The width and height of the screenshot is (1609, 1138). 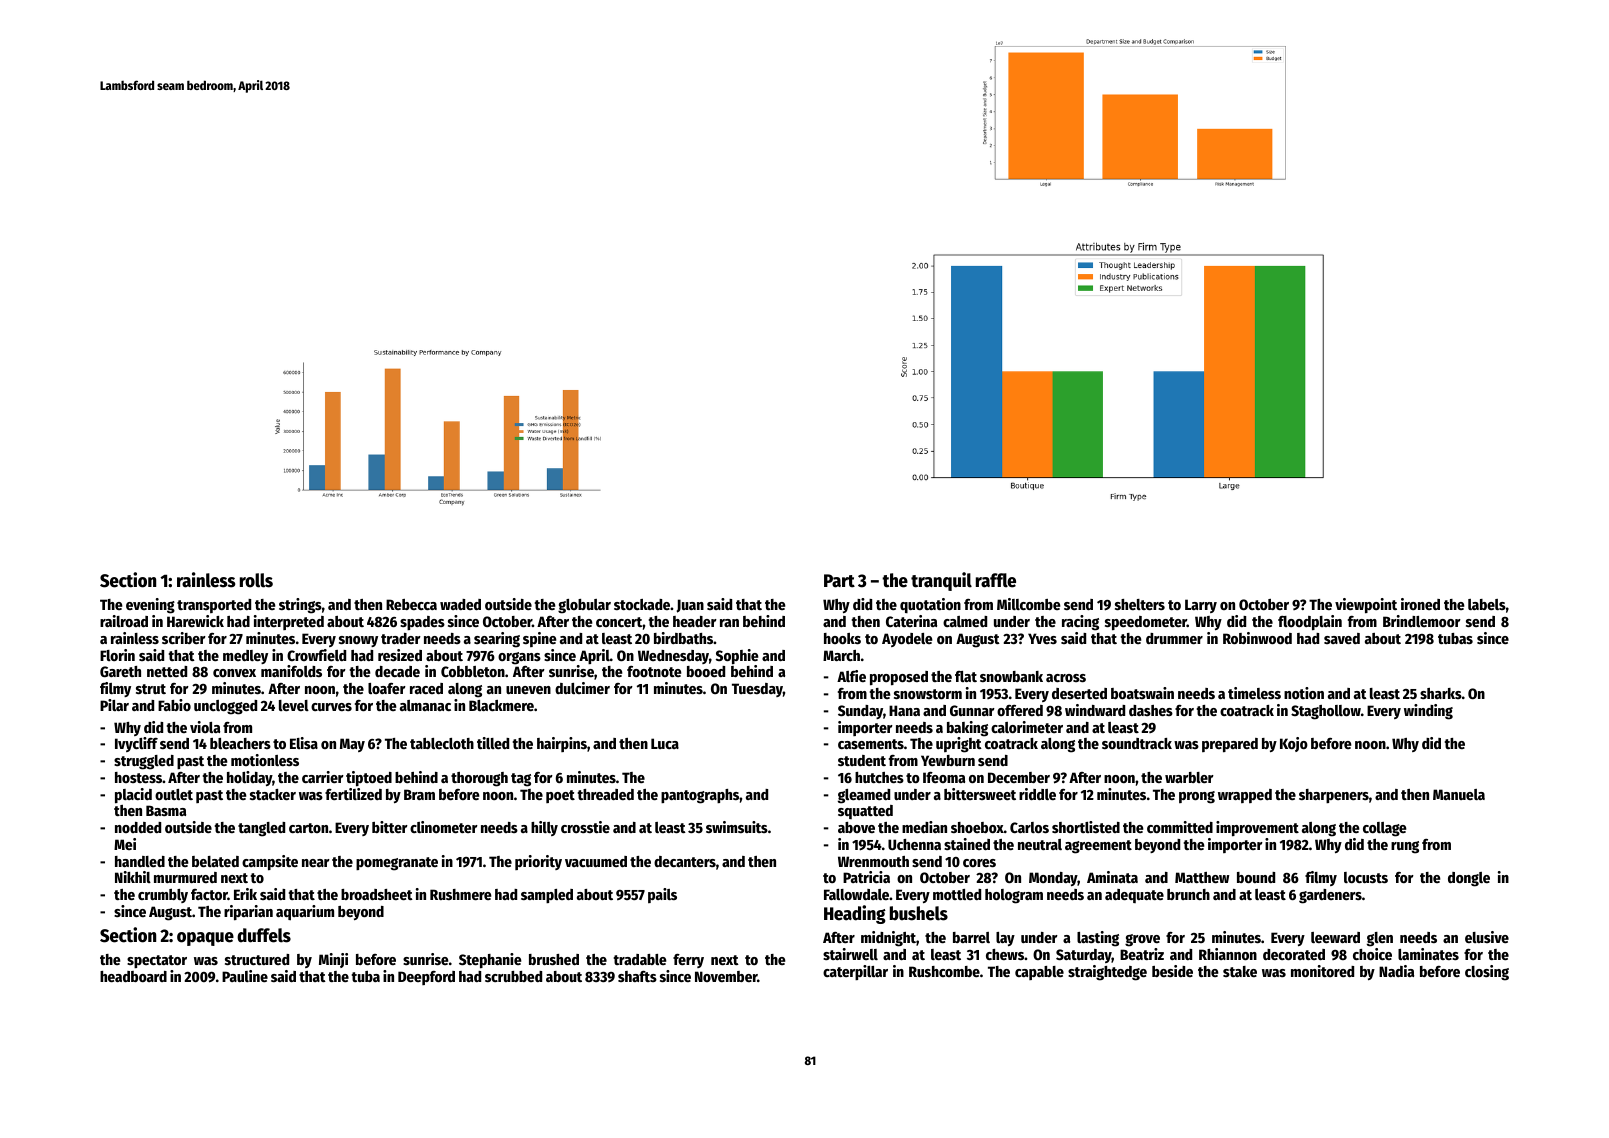 What do you see at coordinates (662, 895) in the screenshot?
I see `pails` at bounding box center [662, 895].
